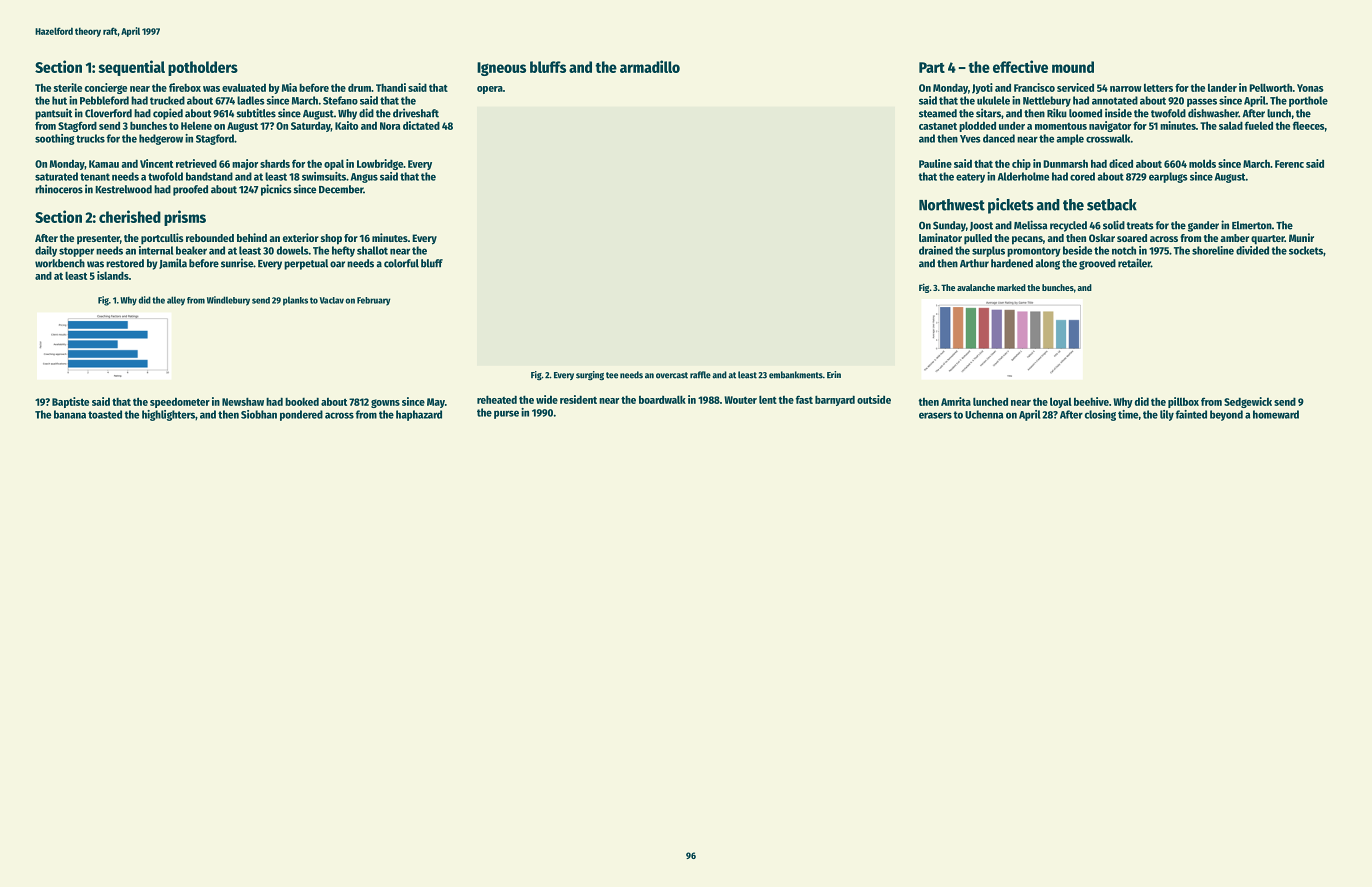 The image size is (1372, 887). Describe the element at coordinates (106, 88) in the screenshot. I see `concierge` at that location.
